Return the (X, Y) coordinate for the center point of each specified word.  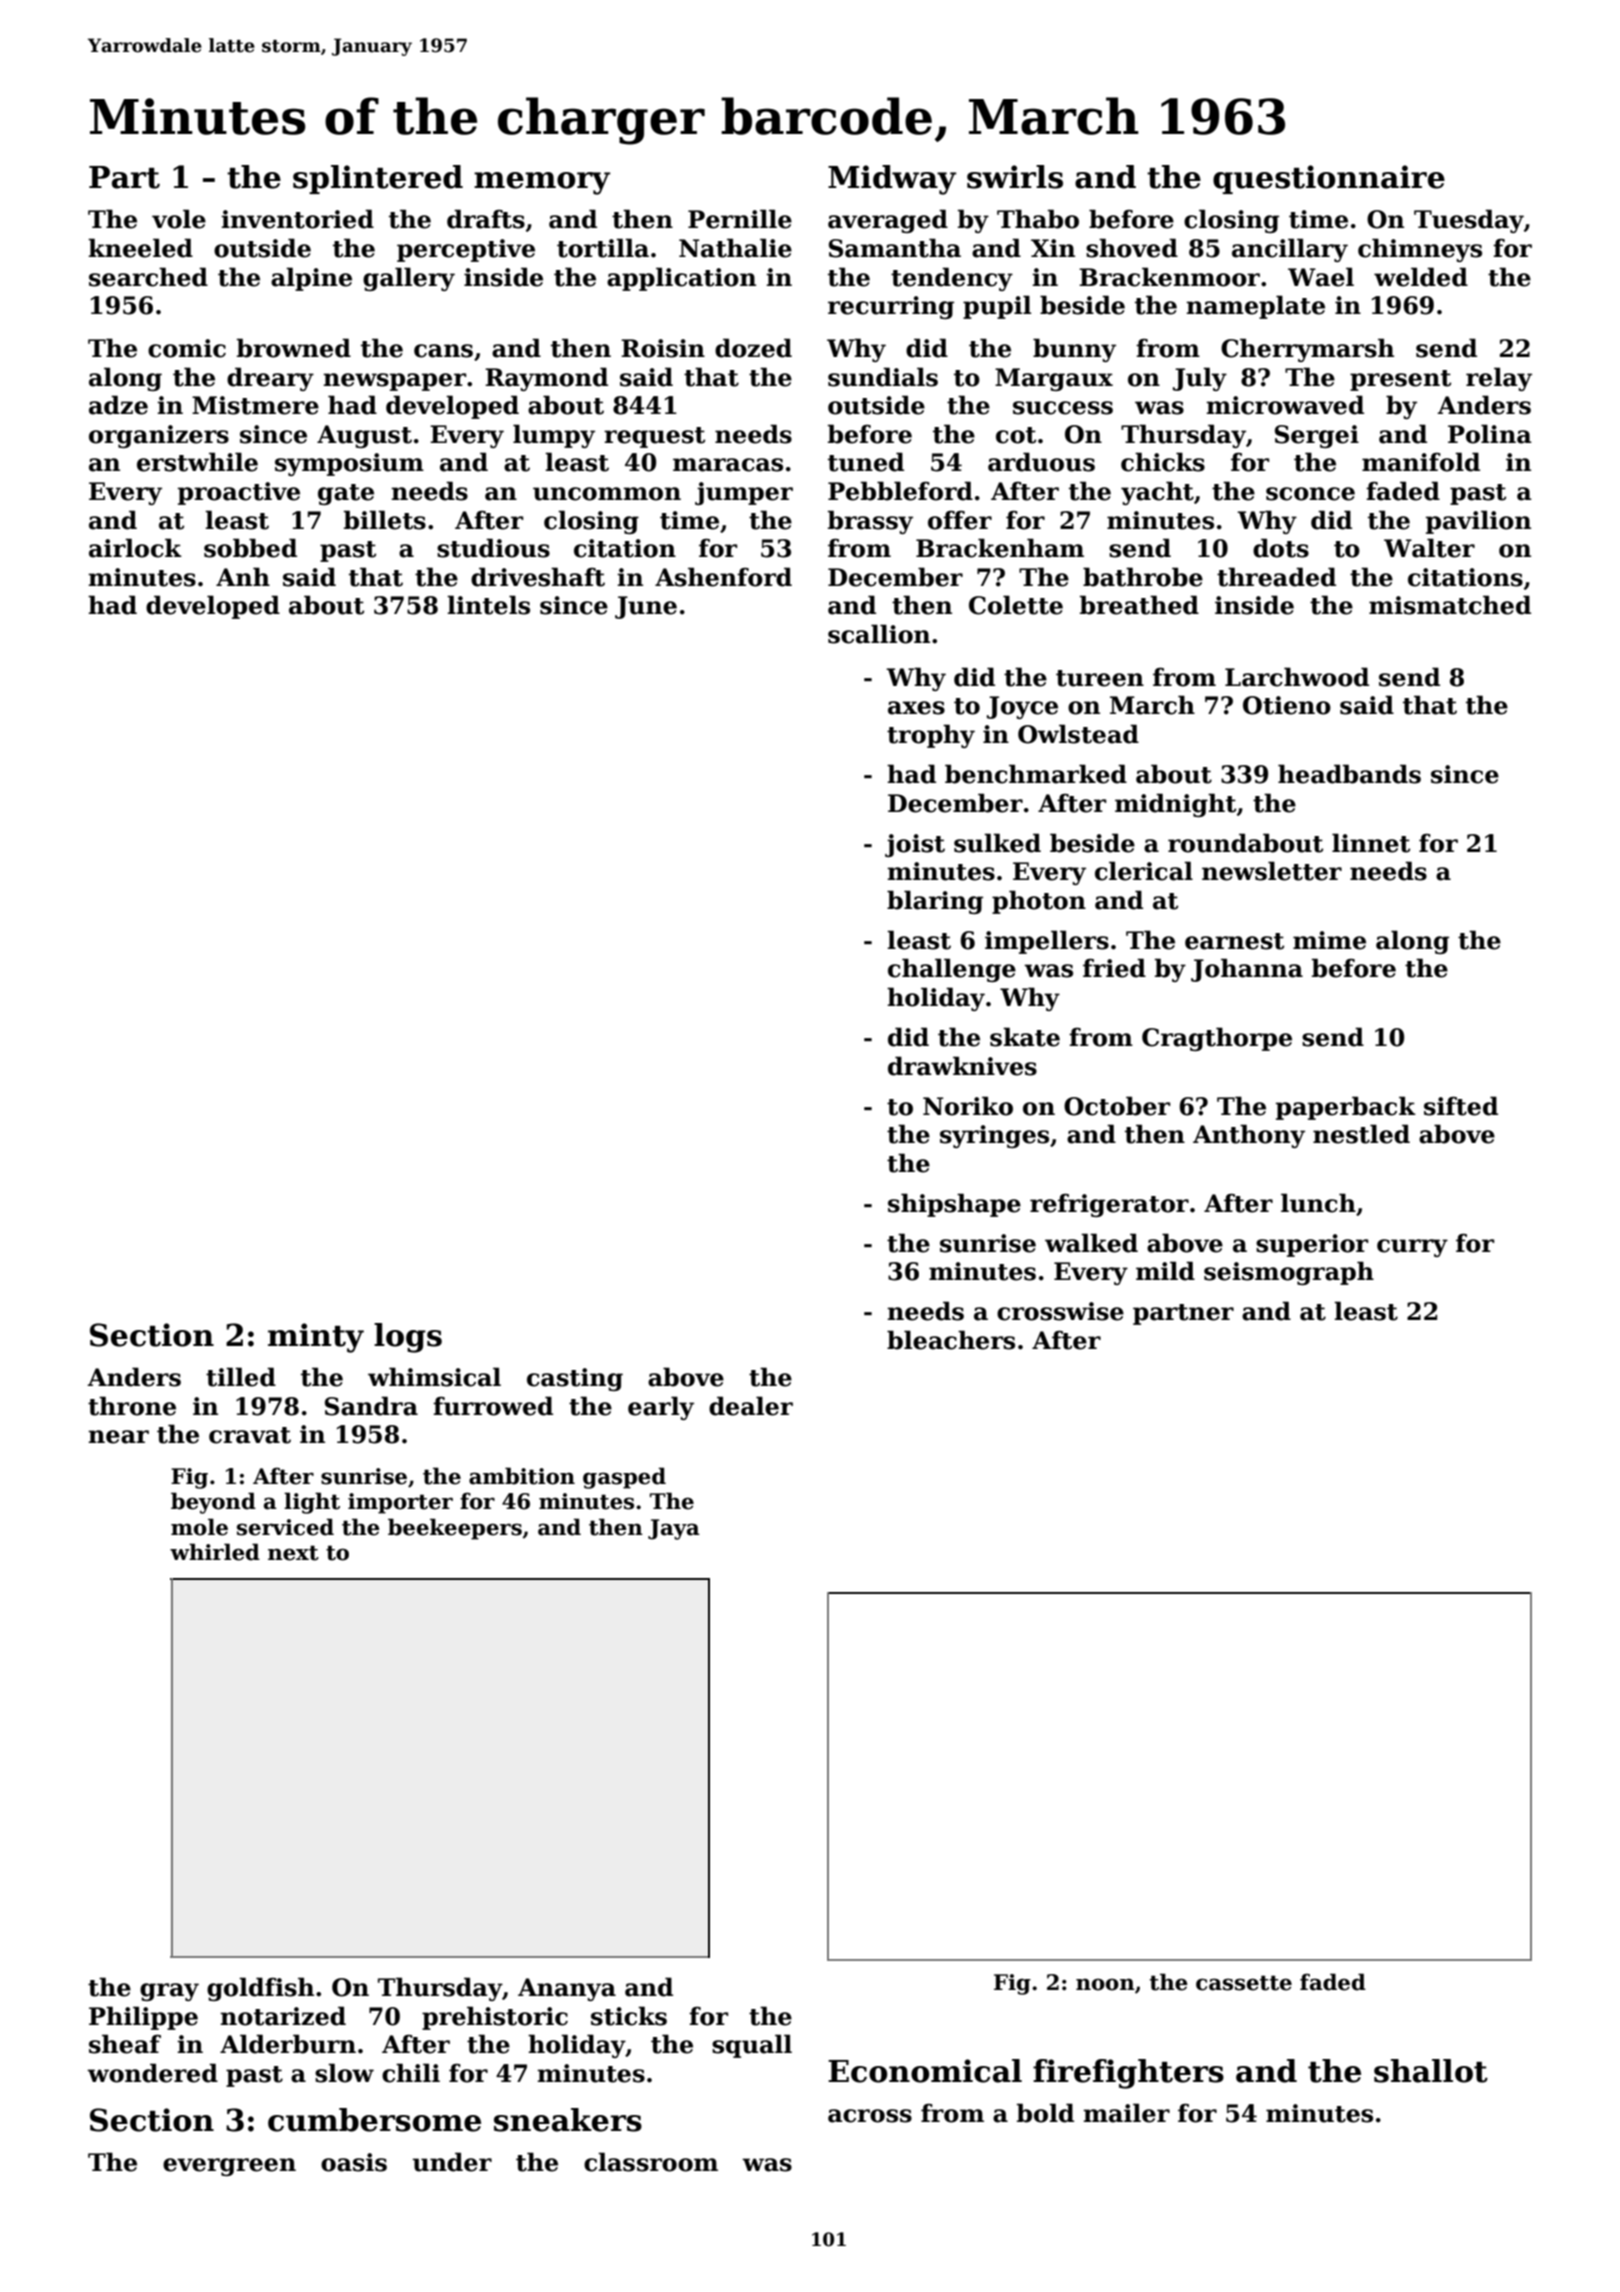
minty (316, 1338)
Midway (892, 180)
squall (752, 2046)
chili (411, 2073)
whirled (215, 1552)
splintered (378, 179)
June (646, 607)
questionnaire (1329, 179)
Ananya (567, 1989)
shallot (1431, 2071)
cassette (1244, 1983)
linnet (1371, 843)
